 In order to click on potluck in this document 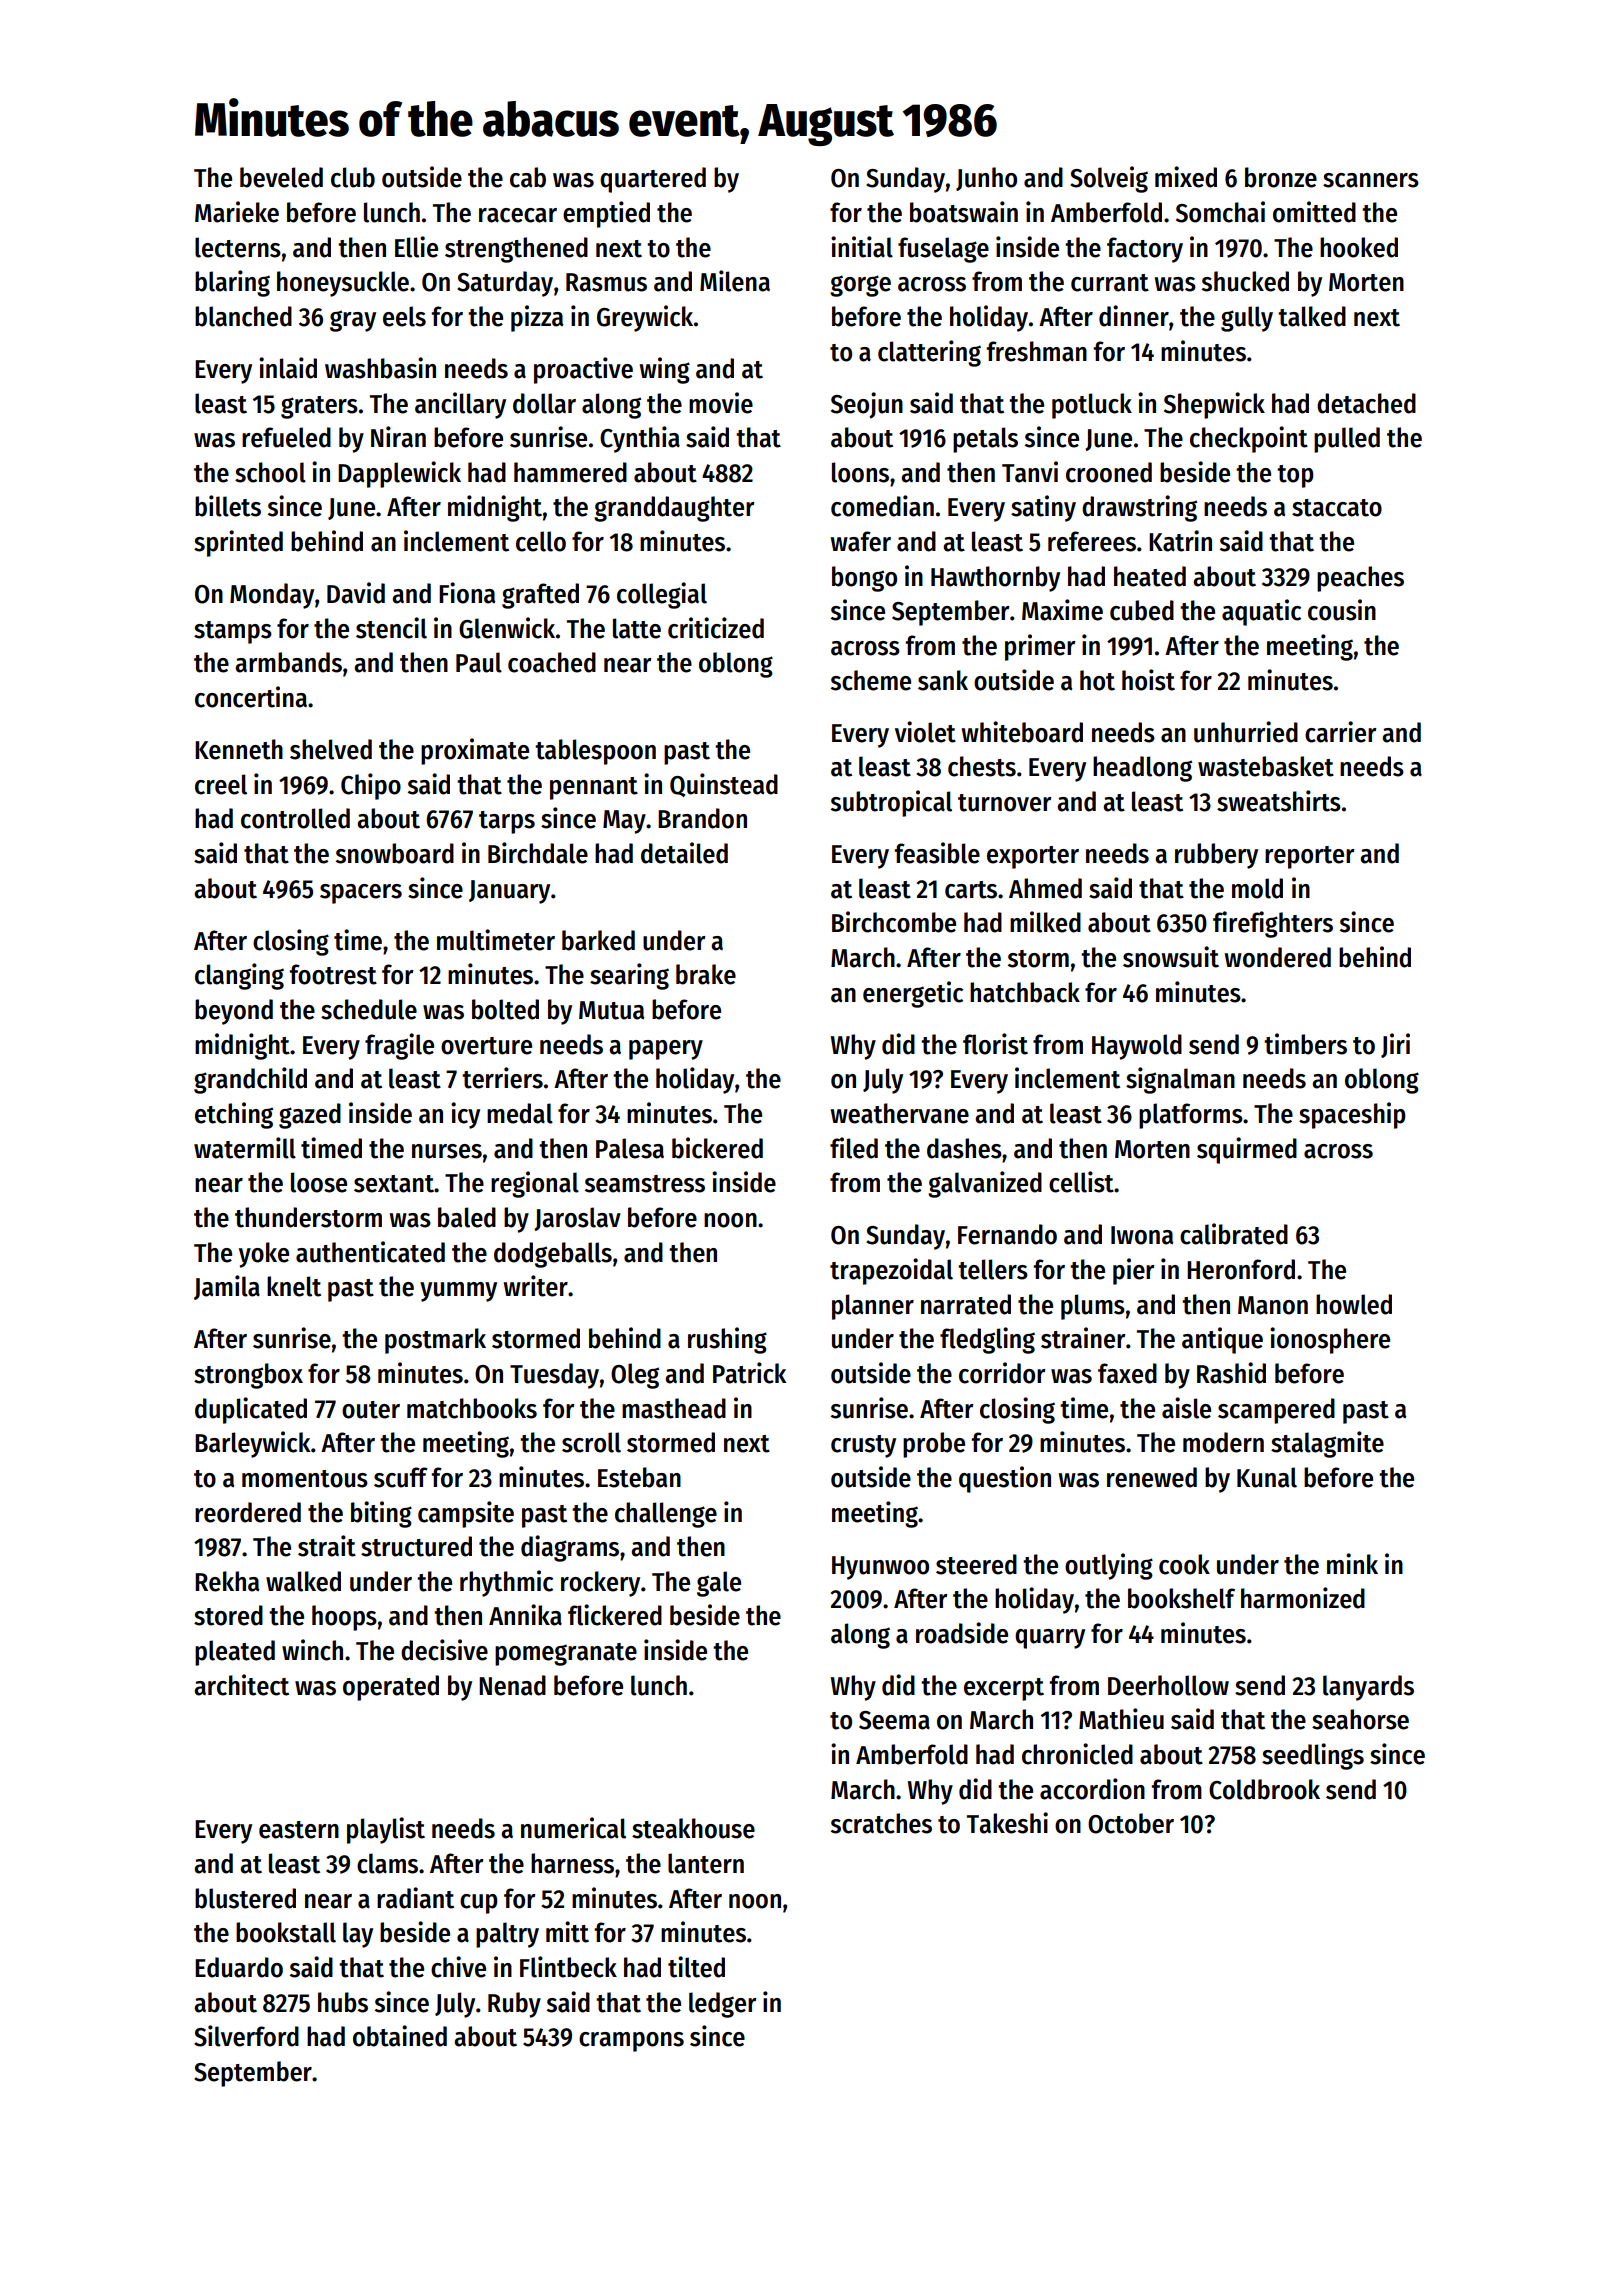, I will do `click(1092, 406)`.
